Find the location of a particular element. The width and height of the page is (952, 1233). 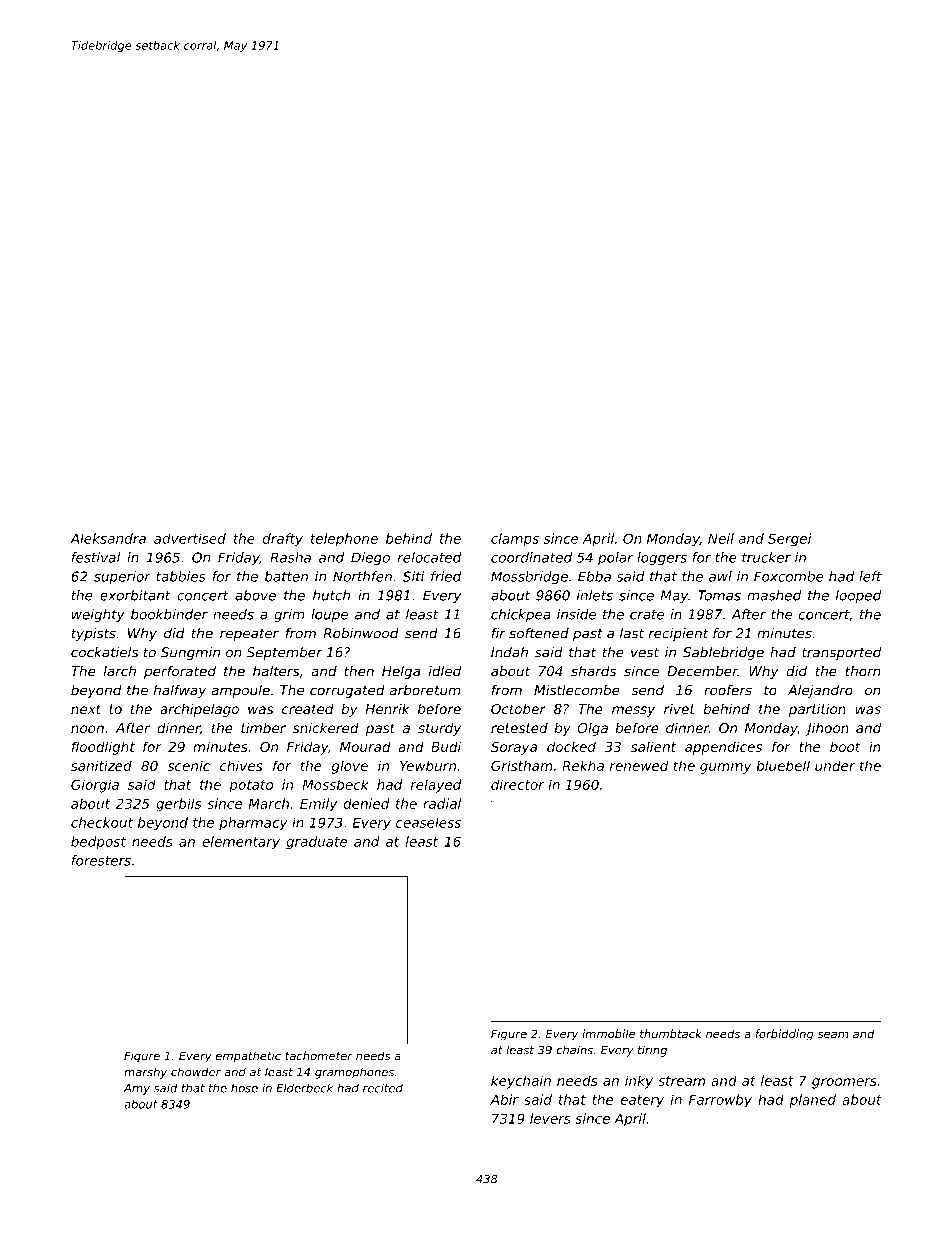

graduate is located at coordinates (316, 843).
